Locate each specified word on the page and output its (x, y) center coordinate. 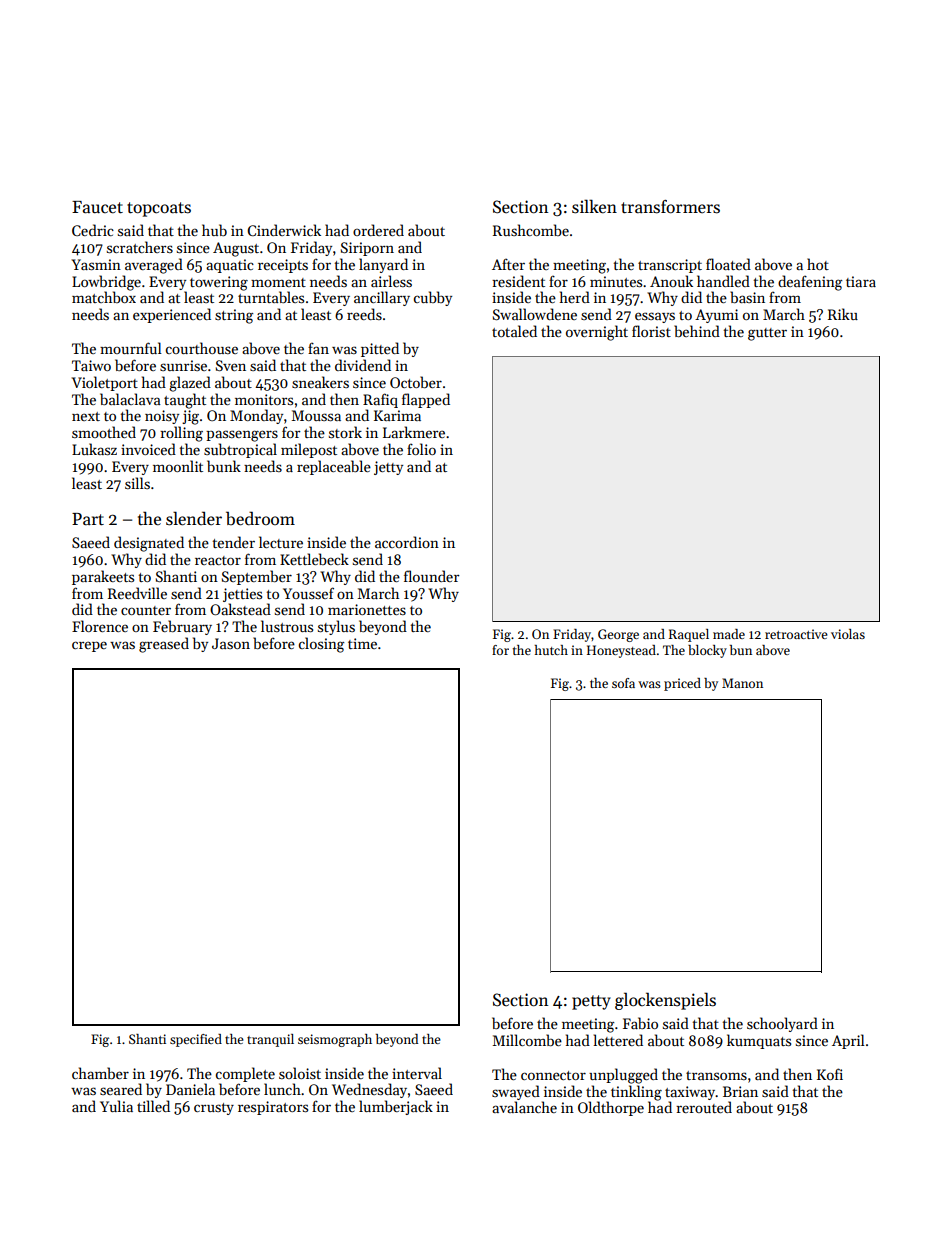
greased (164, 645)
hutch (551, 650)
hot (818, 264)
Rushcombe (531, 230)
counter (146, 610)
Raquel (689, 635)
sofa (623, 683)
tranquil (270, 1040)
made (729, 634)
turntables (271, 297)
